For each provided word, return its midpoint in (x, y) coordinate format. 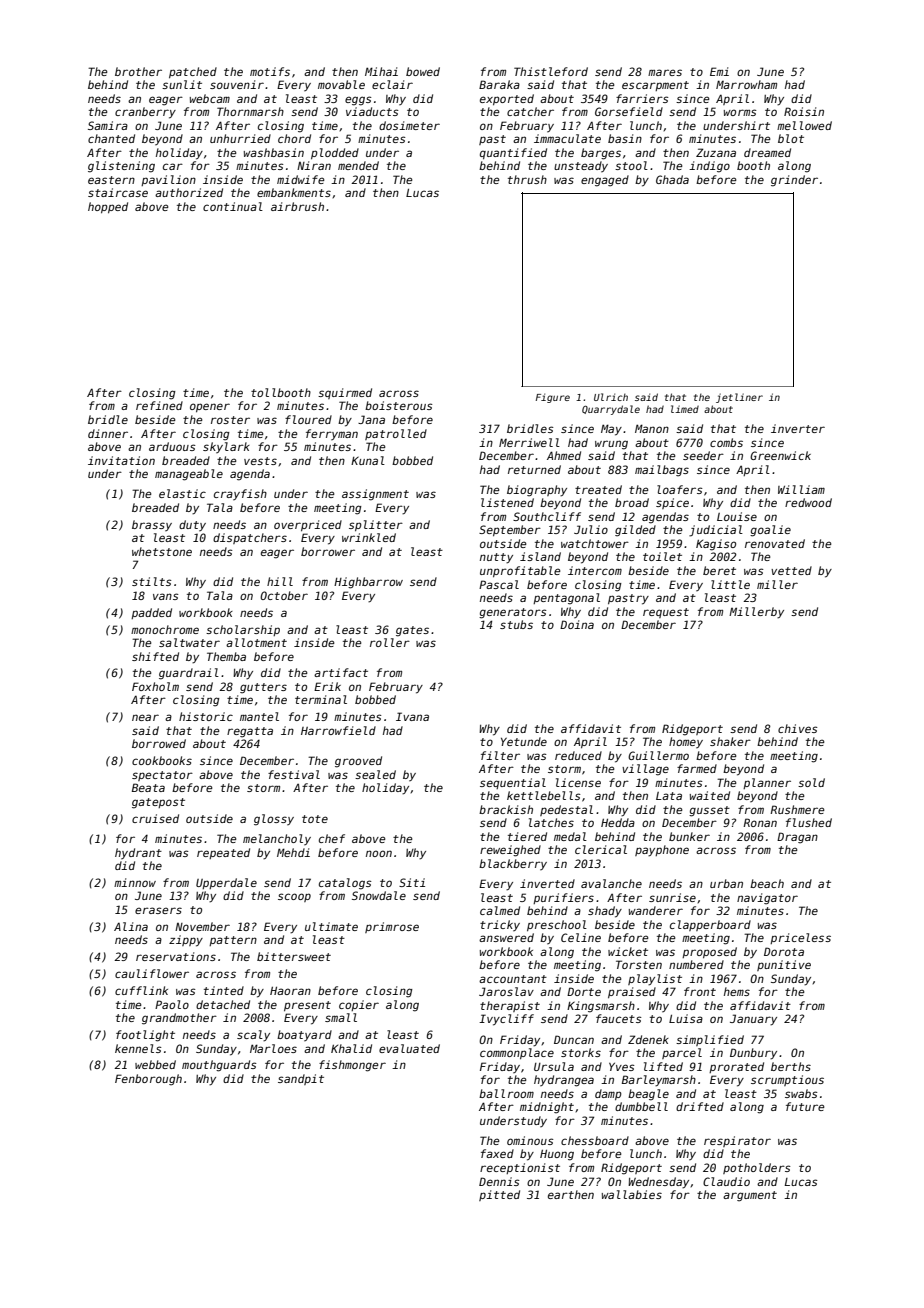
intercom (595, 570)
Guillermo (658, 755)
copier (359, 1005)
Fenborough (148, 1080)
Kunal (368, 460)
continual (233, 206)
